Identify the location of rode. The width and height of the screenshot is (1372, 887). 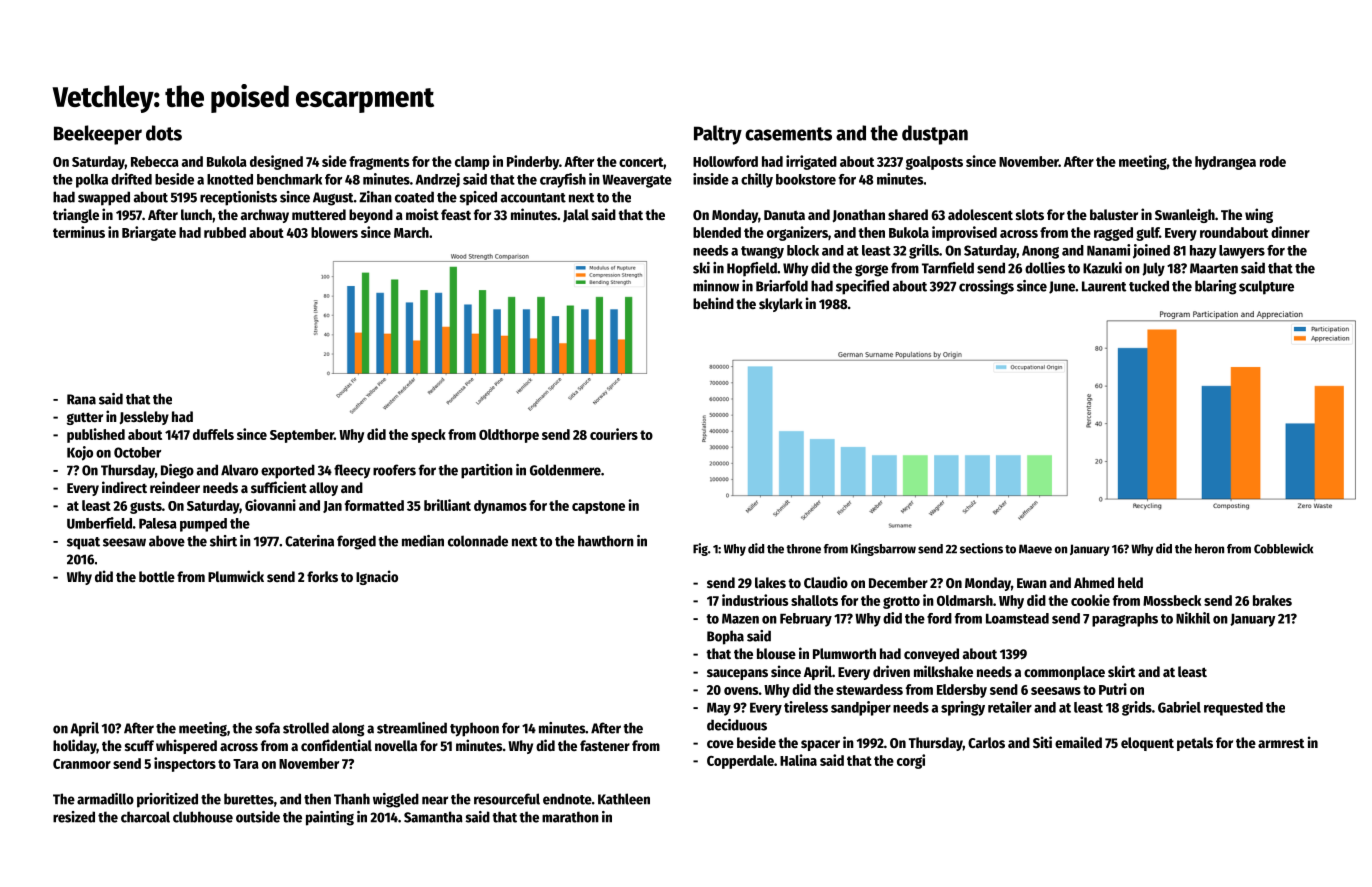
(1273, 161).
